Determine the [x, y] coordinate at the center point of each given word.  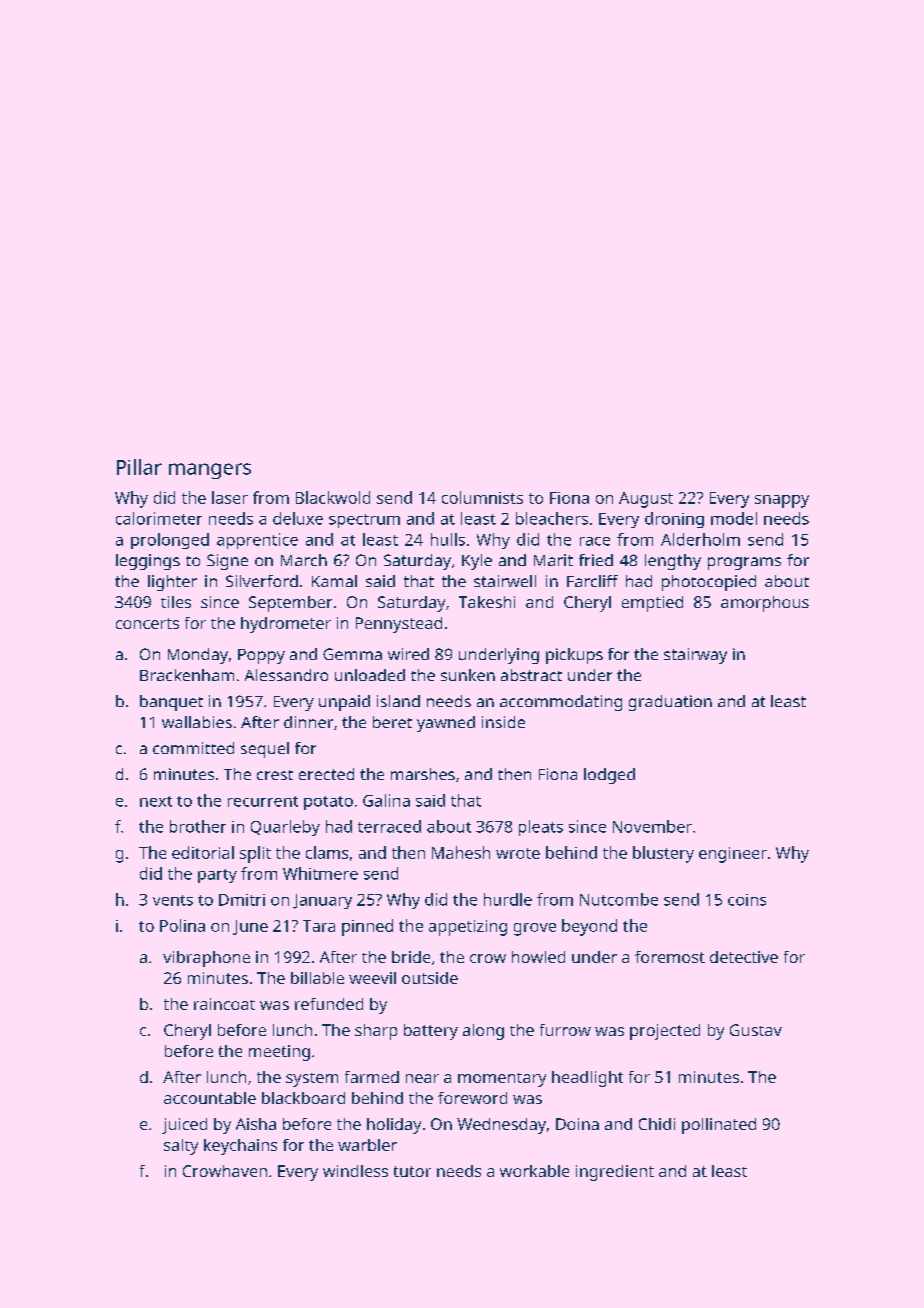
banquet [171, 703]
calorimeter [159, 518]
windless [355, 1171]
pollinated [719, 1126]
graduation [670, 703]
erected [326, 774]
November [652, 826]
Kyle [477, 562]
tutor [412, 1171]
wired [408, 654]
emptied [652, 604]
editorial [203, 852]
